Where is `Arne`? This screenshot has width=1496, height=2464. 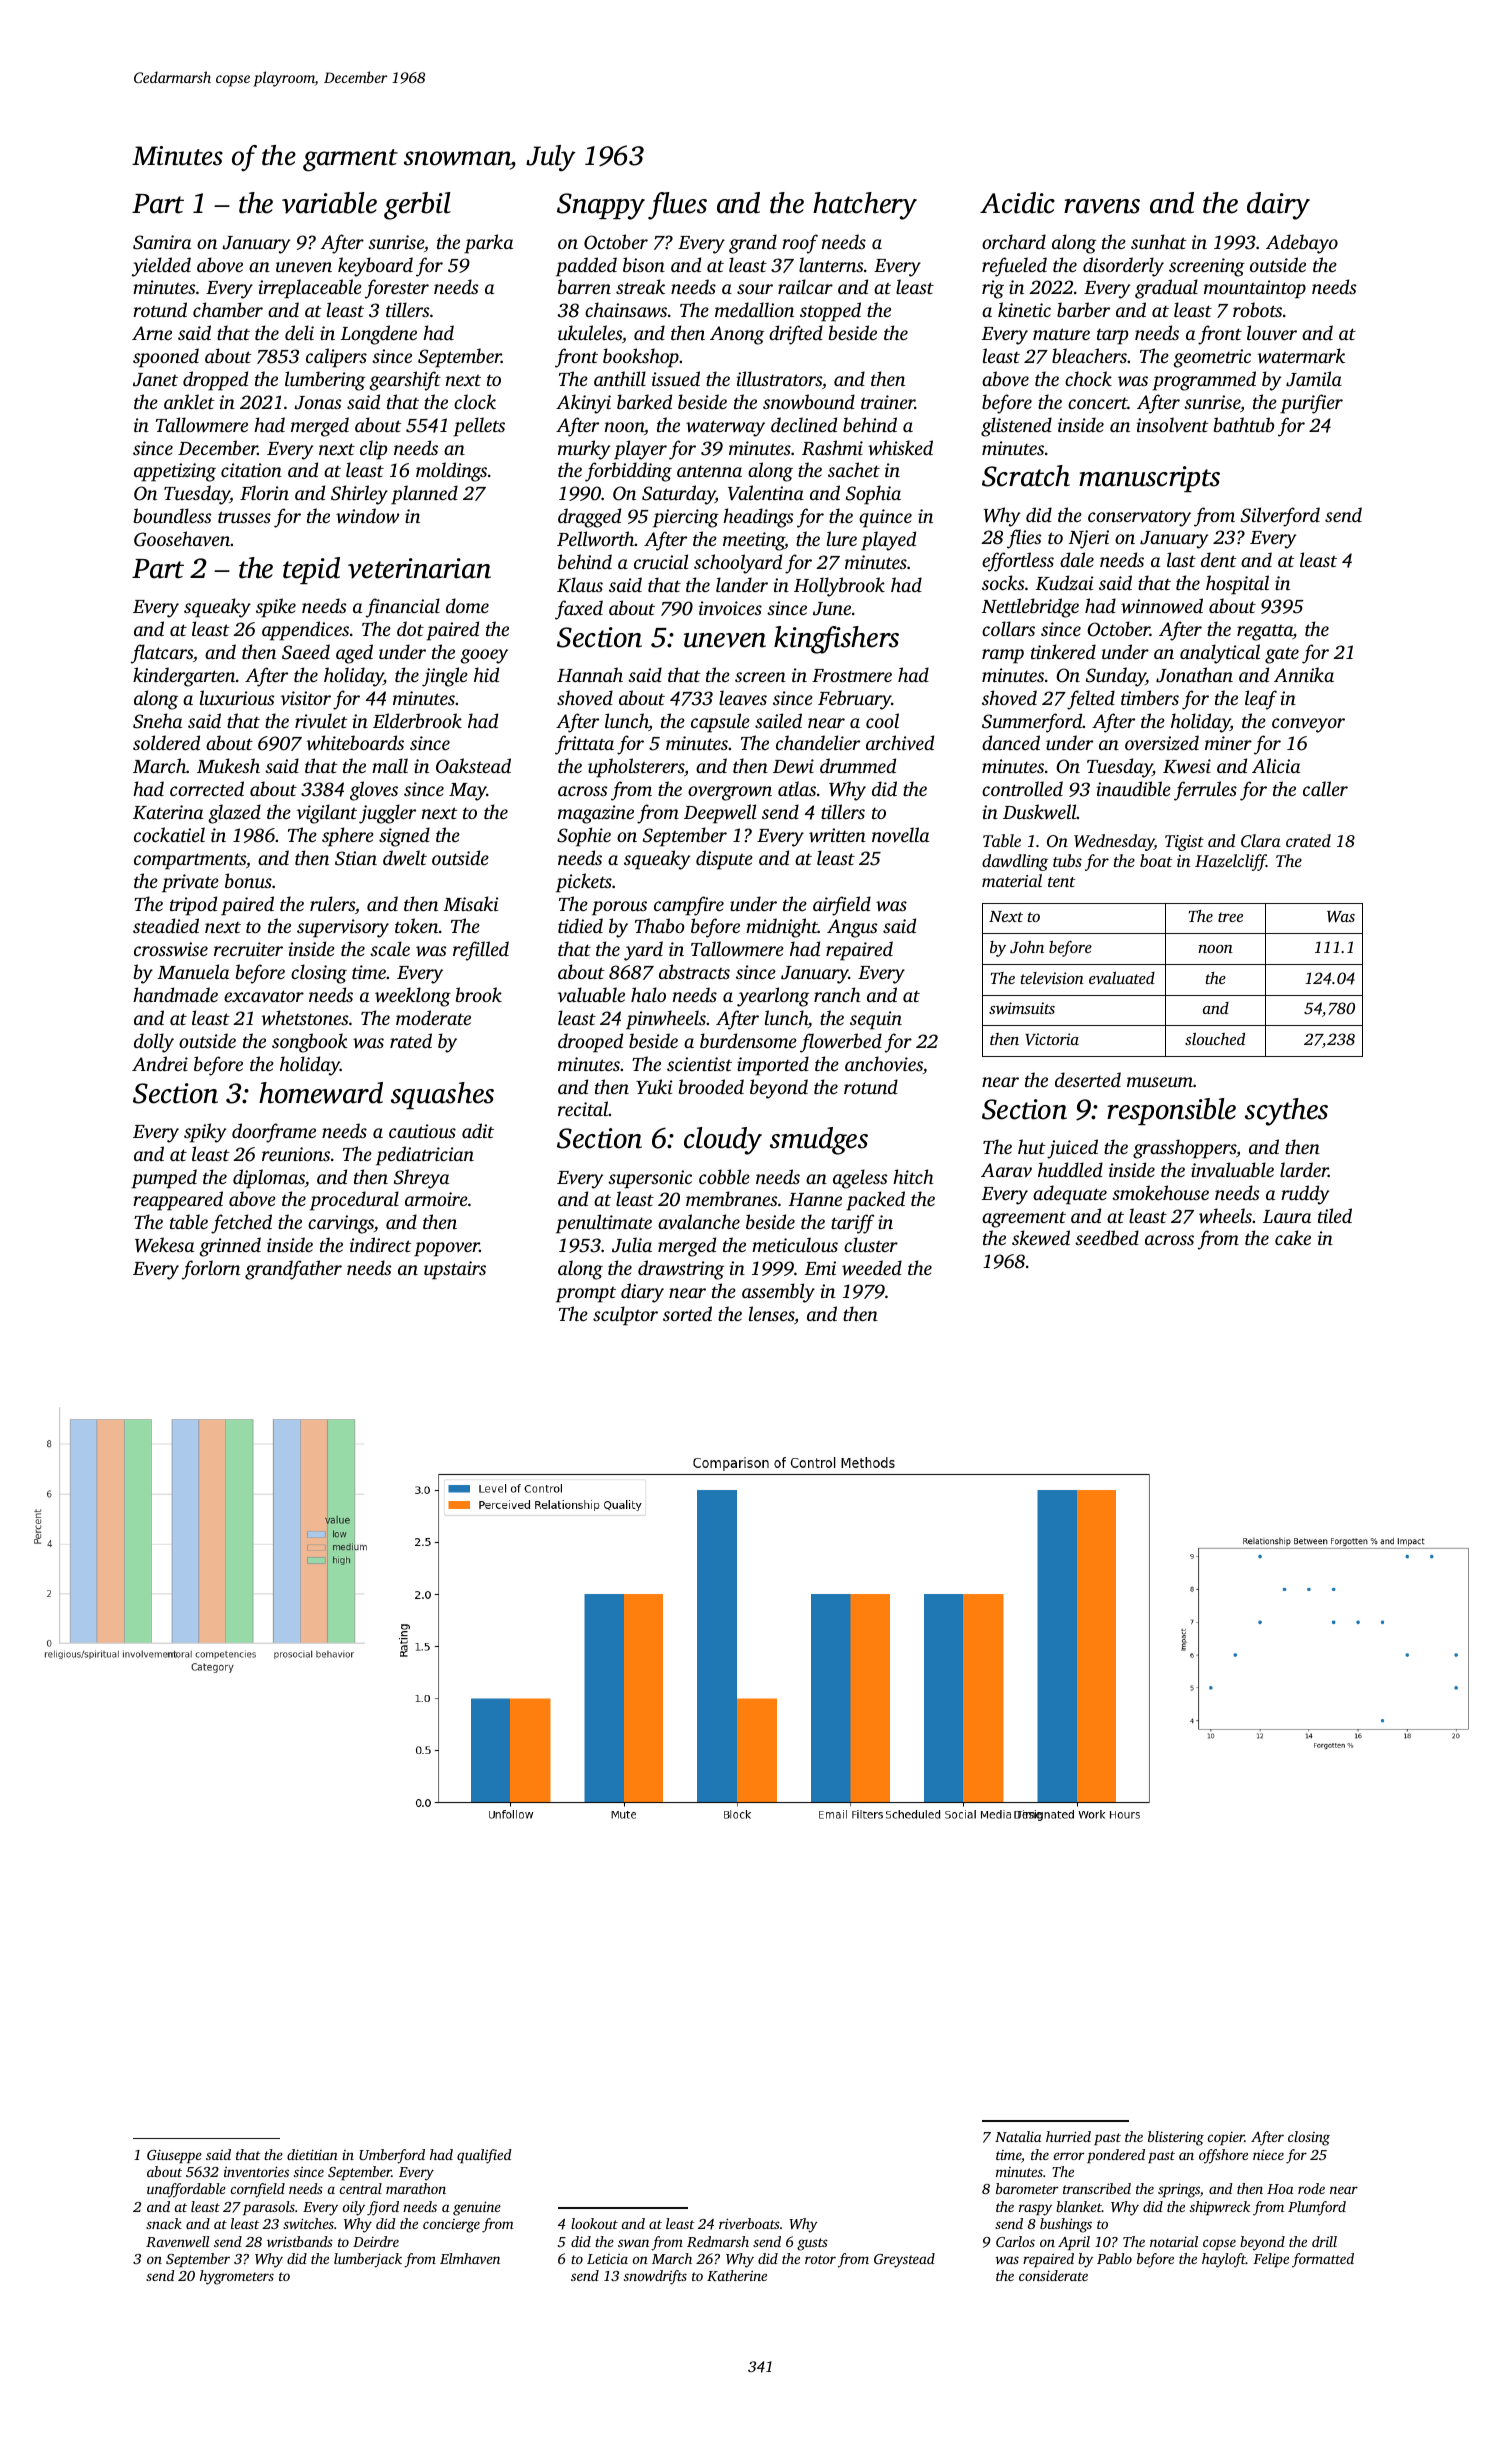 Arne is located at coordinates (152, 333).
